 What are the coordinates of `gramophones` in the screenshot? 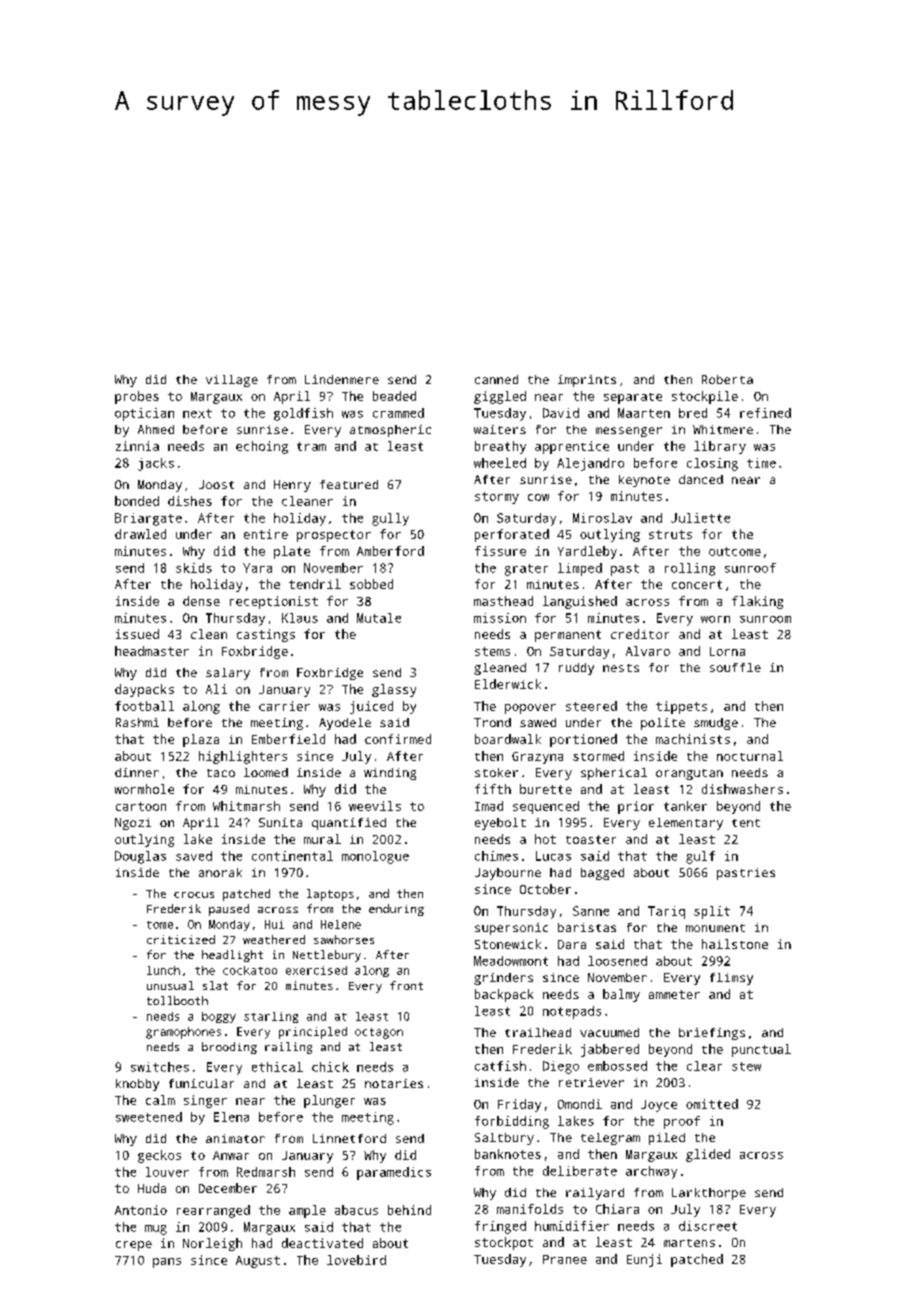 It's located at (183, 1033).
